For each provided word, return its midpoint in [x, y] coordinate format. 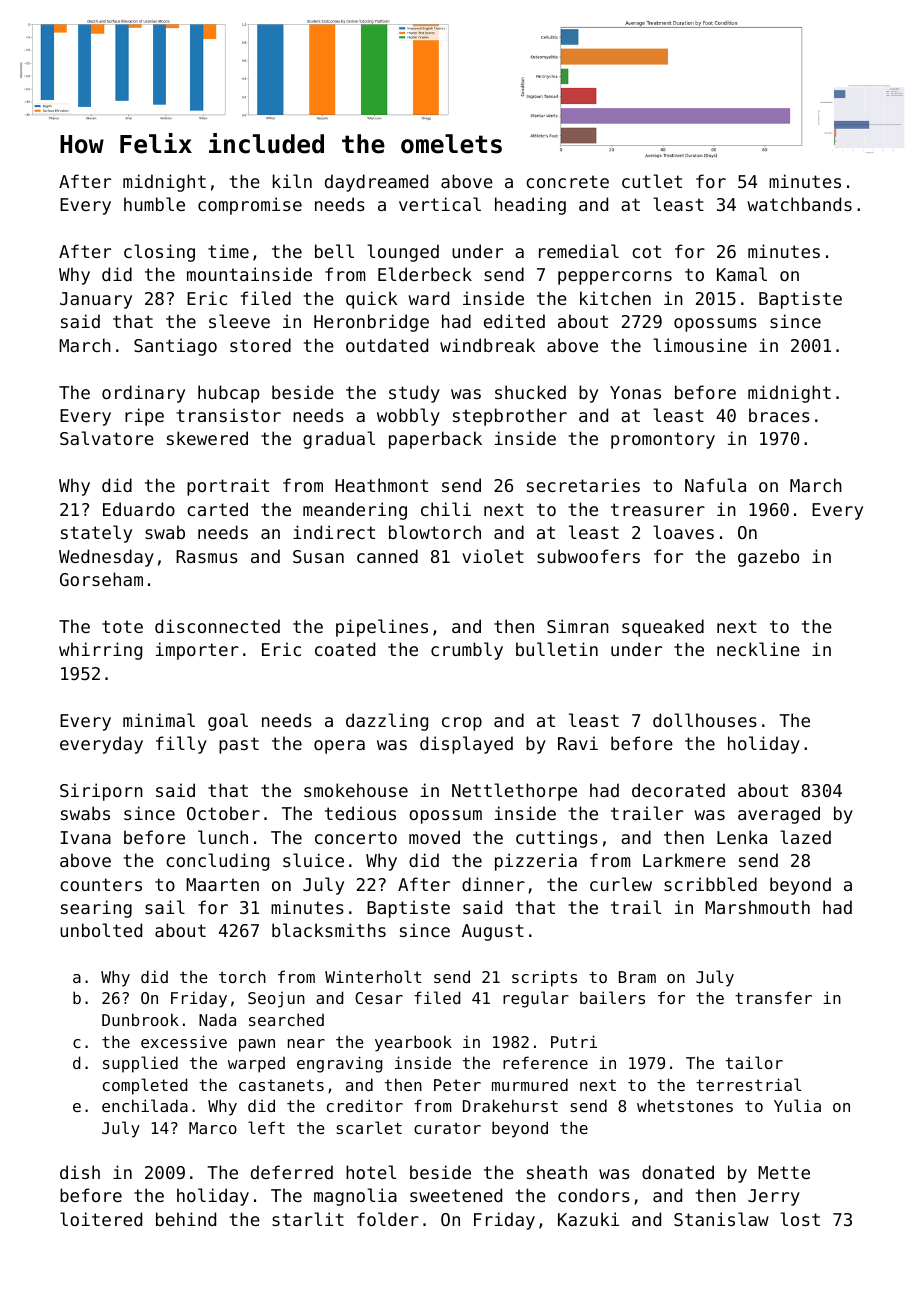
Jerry [774, 1197]
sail [165, 907]
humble [154, 204]
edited [514, 321]
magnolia [355, 1197]
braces [779, 415]
